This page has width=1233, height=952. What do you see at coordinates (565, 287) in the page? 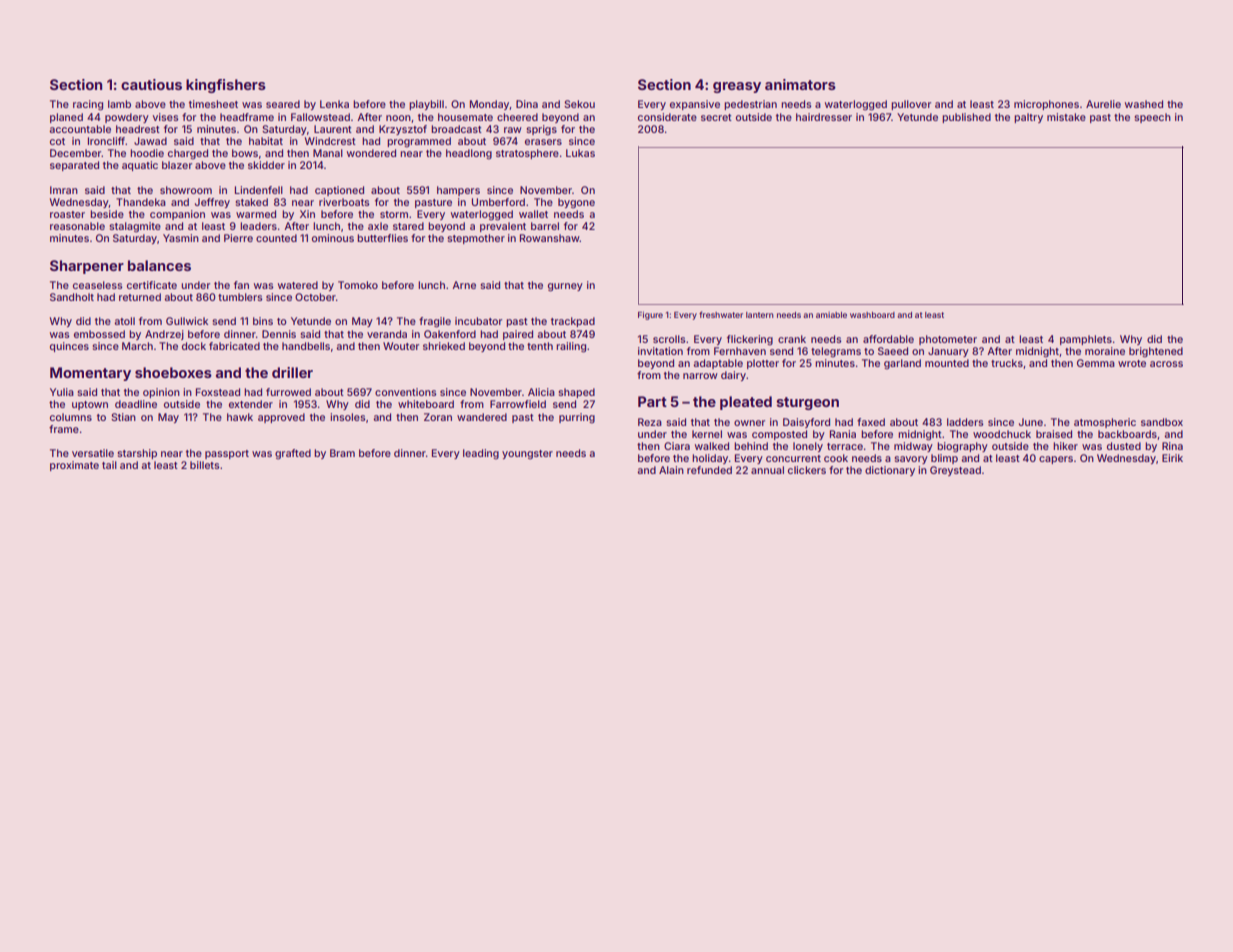
I see `gurney` at bounding box center [565, 287].
